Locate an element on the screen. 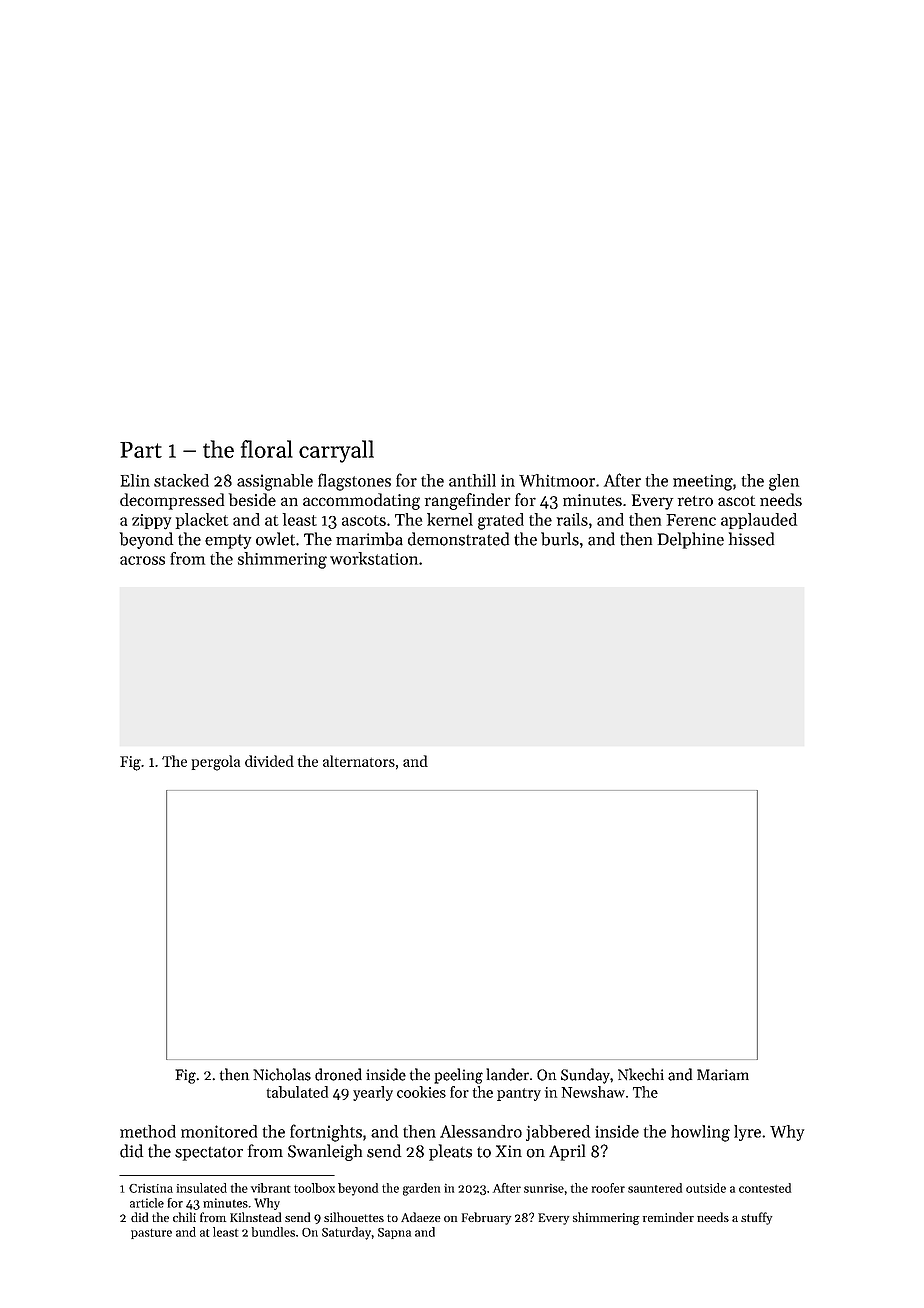  stuffy is located at coordinates (757, 1218).
